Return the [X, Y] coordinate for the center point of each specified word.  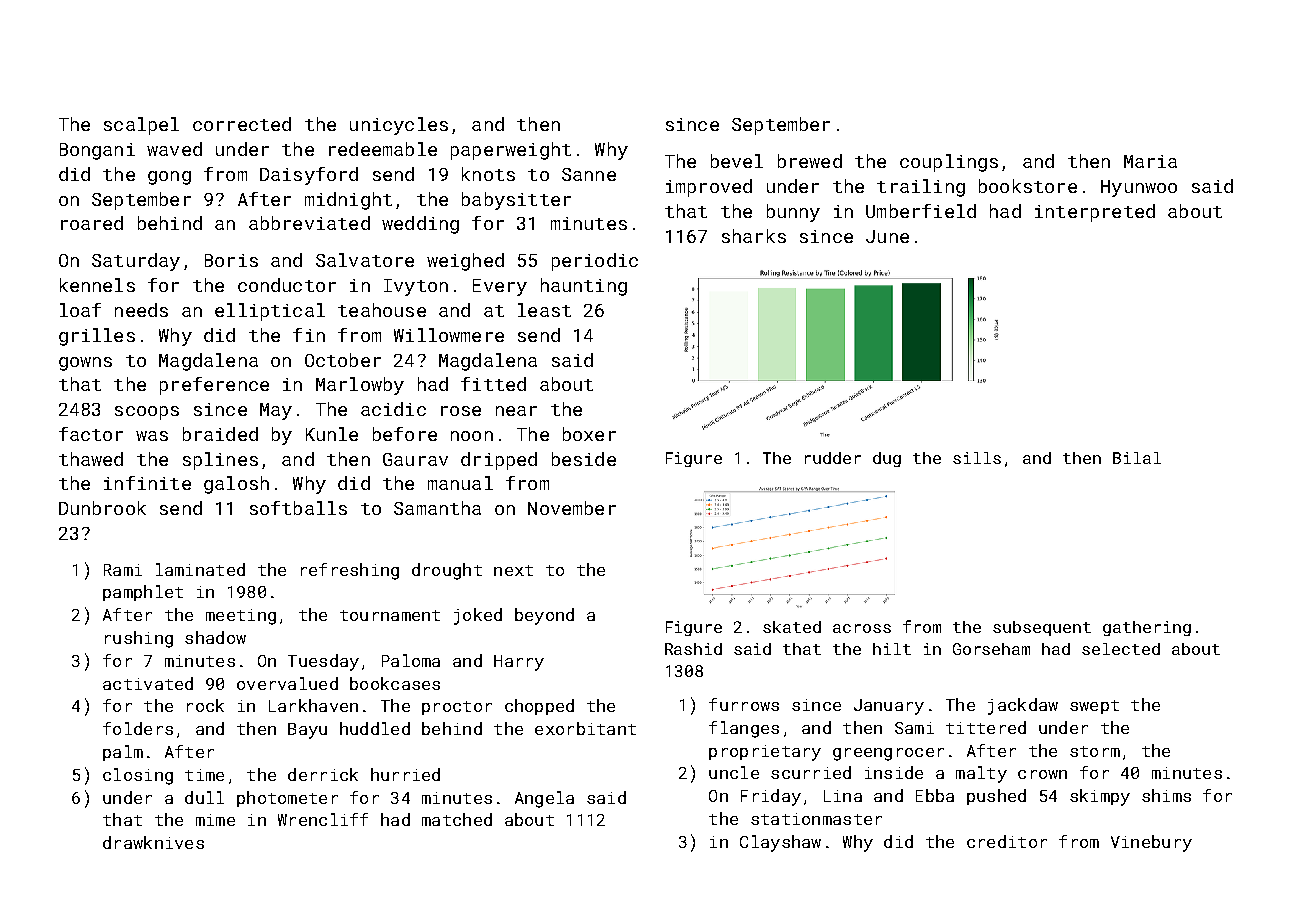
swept [1094, 707]
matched [457, 819]
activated [148, 683]
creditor [1007, 841]
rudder [833, 458]
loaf [80, 310]
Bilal [1137, 458]
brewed [810, 161]
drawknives [153, 842]
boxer [589, 434]
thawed [91, 459]
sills [977, 458]
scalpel [141, 126]
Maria [1150, 161]
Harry [519, 663]
